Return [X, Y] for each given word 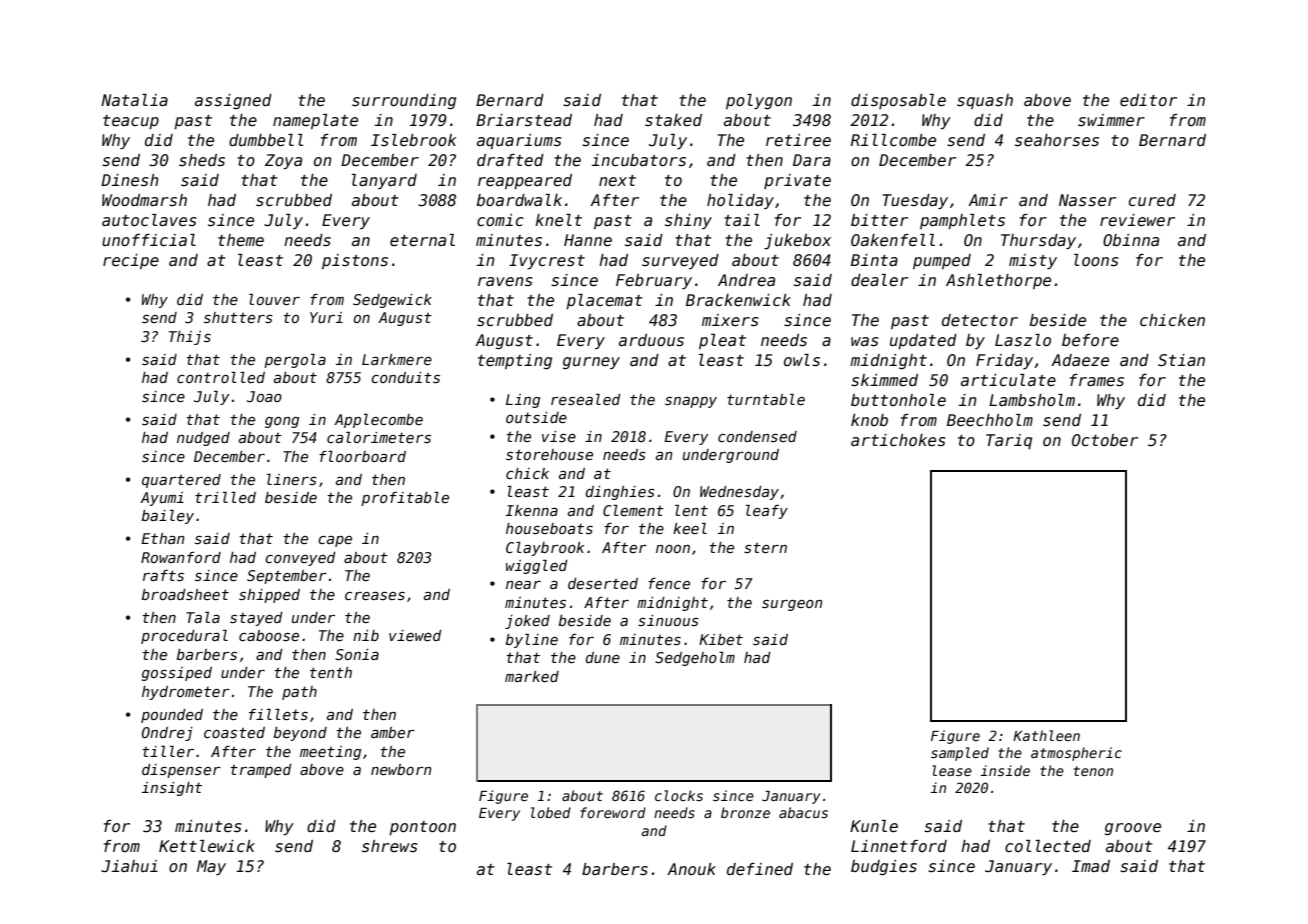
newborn [401, 769]
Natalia [134, 100]
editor [1148, 100]
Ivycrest [547, 262]
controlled [221, 377]
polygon [759, 101]
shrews [390, 846]
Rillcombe [893, 140]
